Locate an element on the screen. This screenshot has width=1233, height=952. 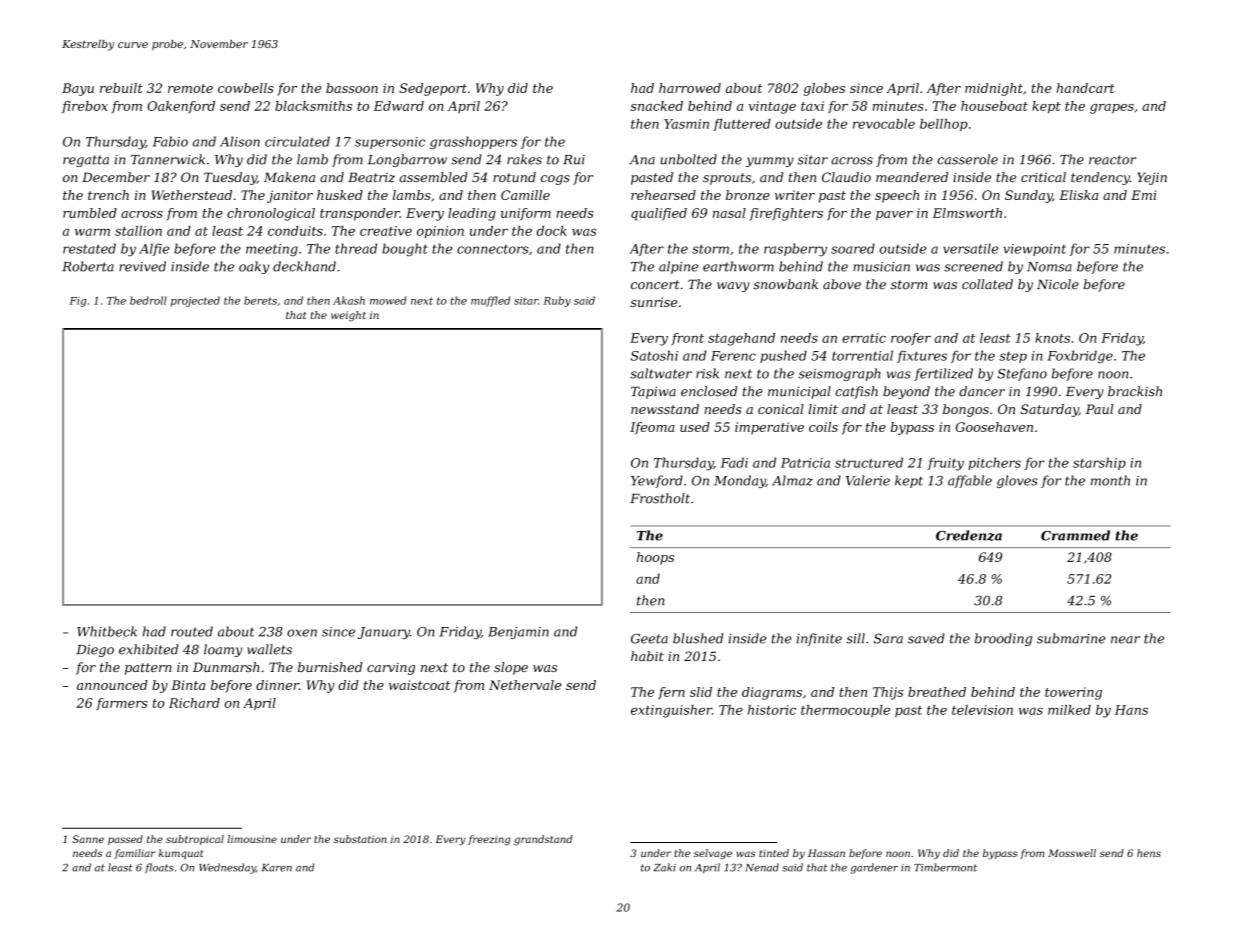
bedroll is located at coordinates (148, 300).
